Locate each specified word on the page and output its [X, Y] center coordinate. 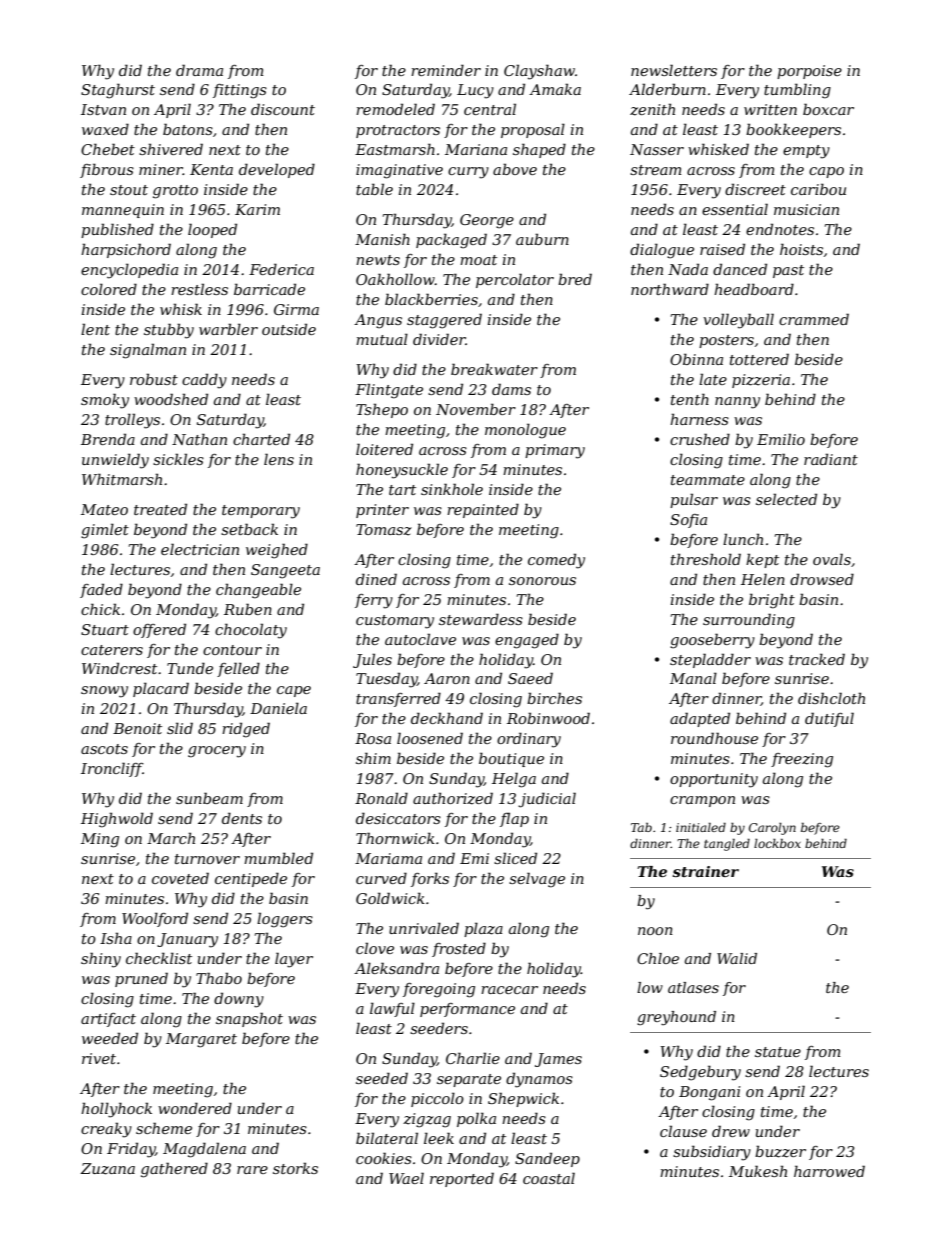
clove [375, 948]
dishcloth [831, 698]
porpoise [809, 72]
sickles [178, 459]
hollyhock [116, 1110]
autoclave [420, 639]
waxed [105, 129]
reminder [446, 70]
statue [778, 1052]
